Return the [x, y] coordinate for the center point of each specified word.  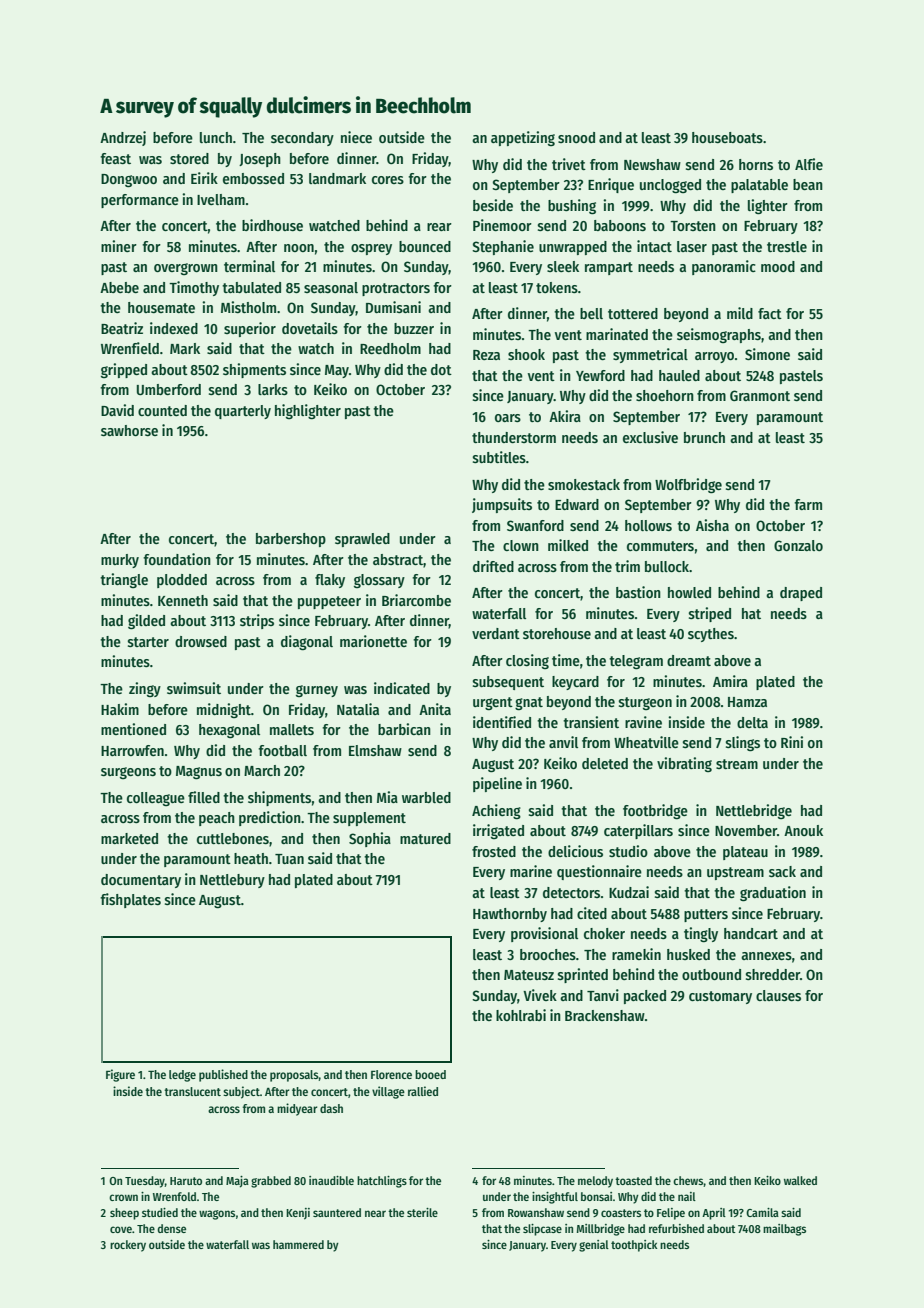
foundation [177, 559]
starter [148, 642]
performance [140, 201]
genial [594, 1246]
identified [502, 722]
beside [493, 205]
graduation [773, 893]
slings [743, 743]
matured [425, 838]
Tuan [289, 859]
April [714, 1214]
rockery [128, 1246]
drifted [493, 566]
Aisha [712, 525]
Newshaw [652, 164]
